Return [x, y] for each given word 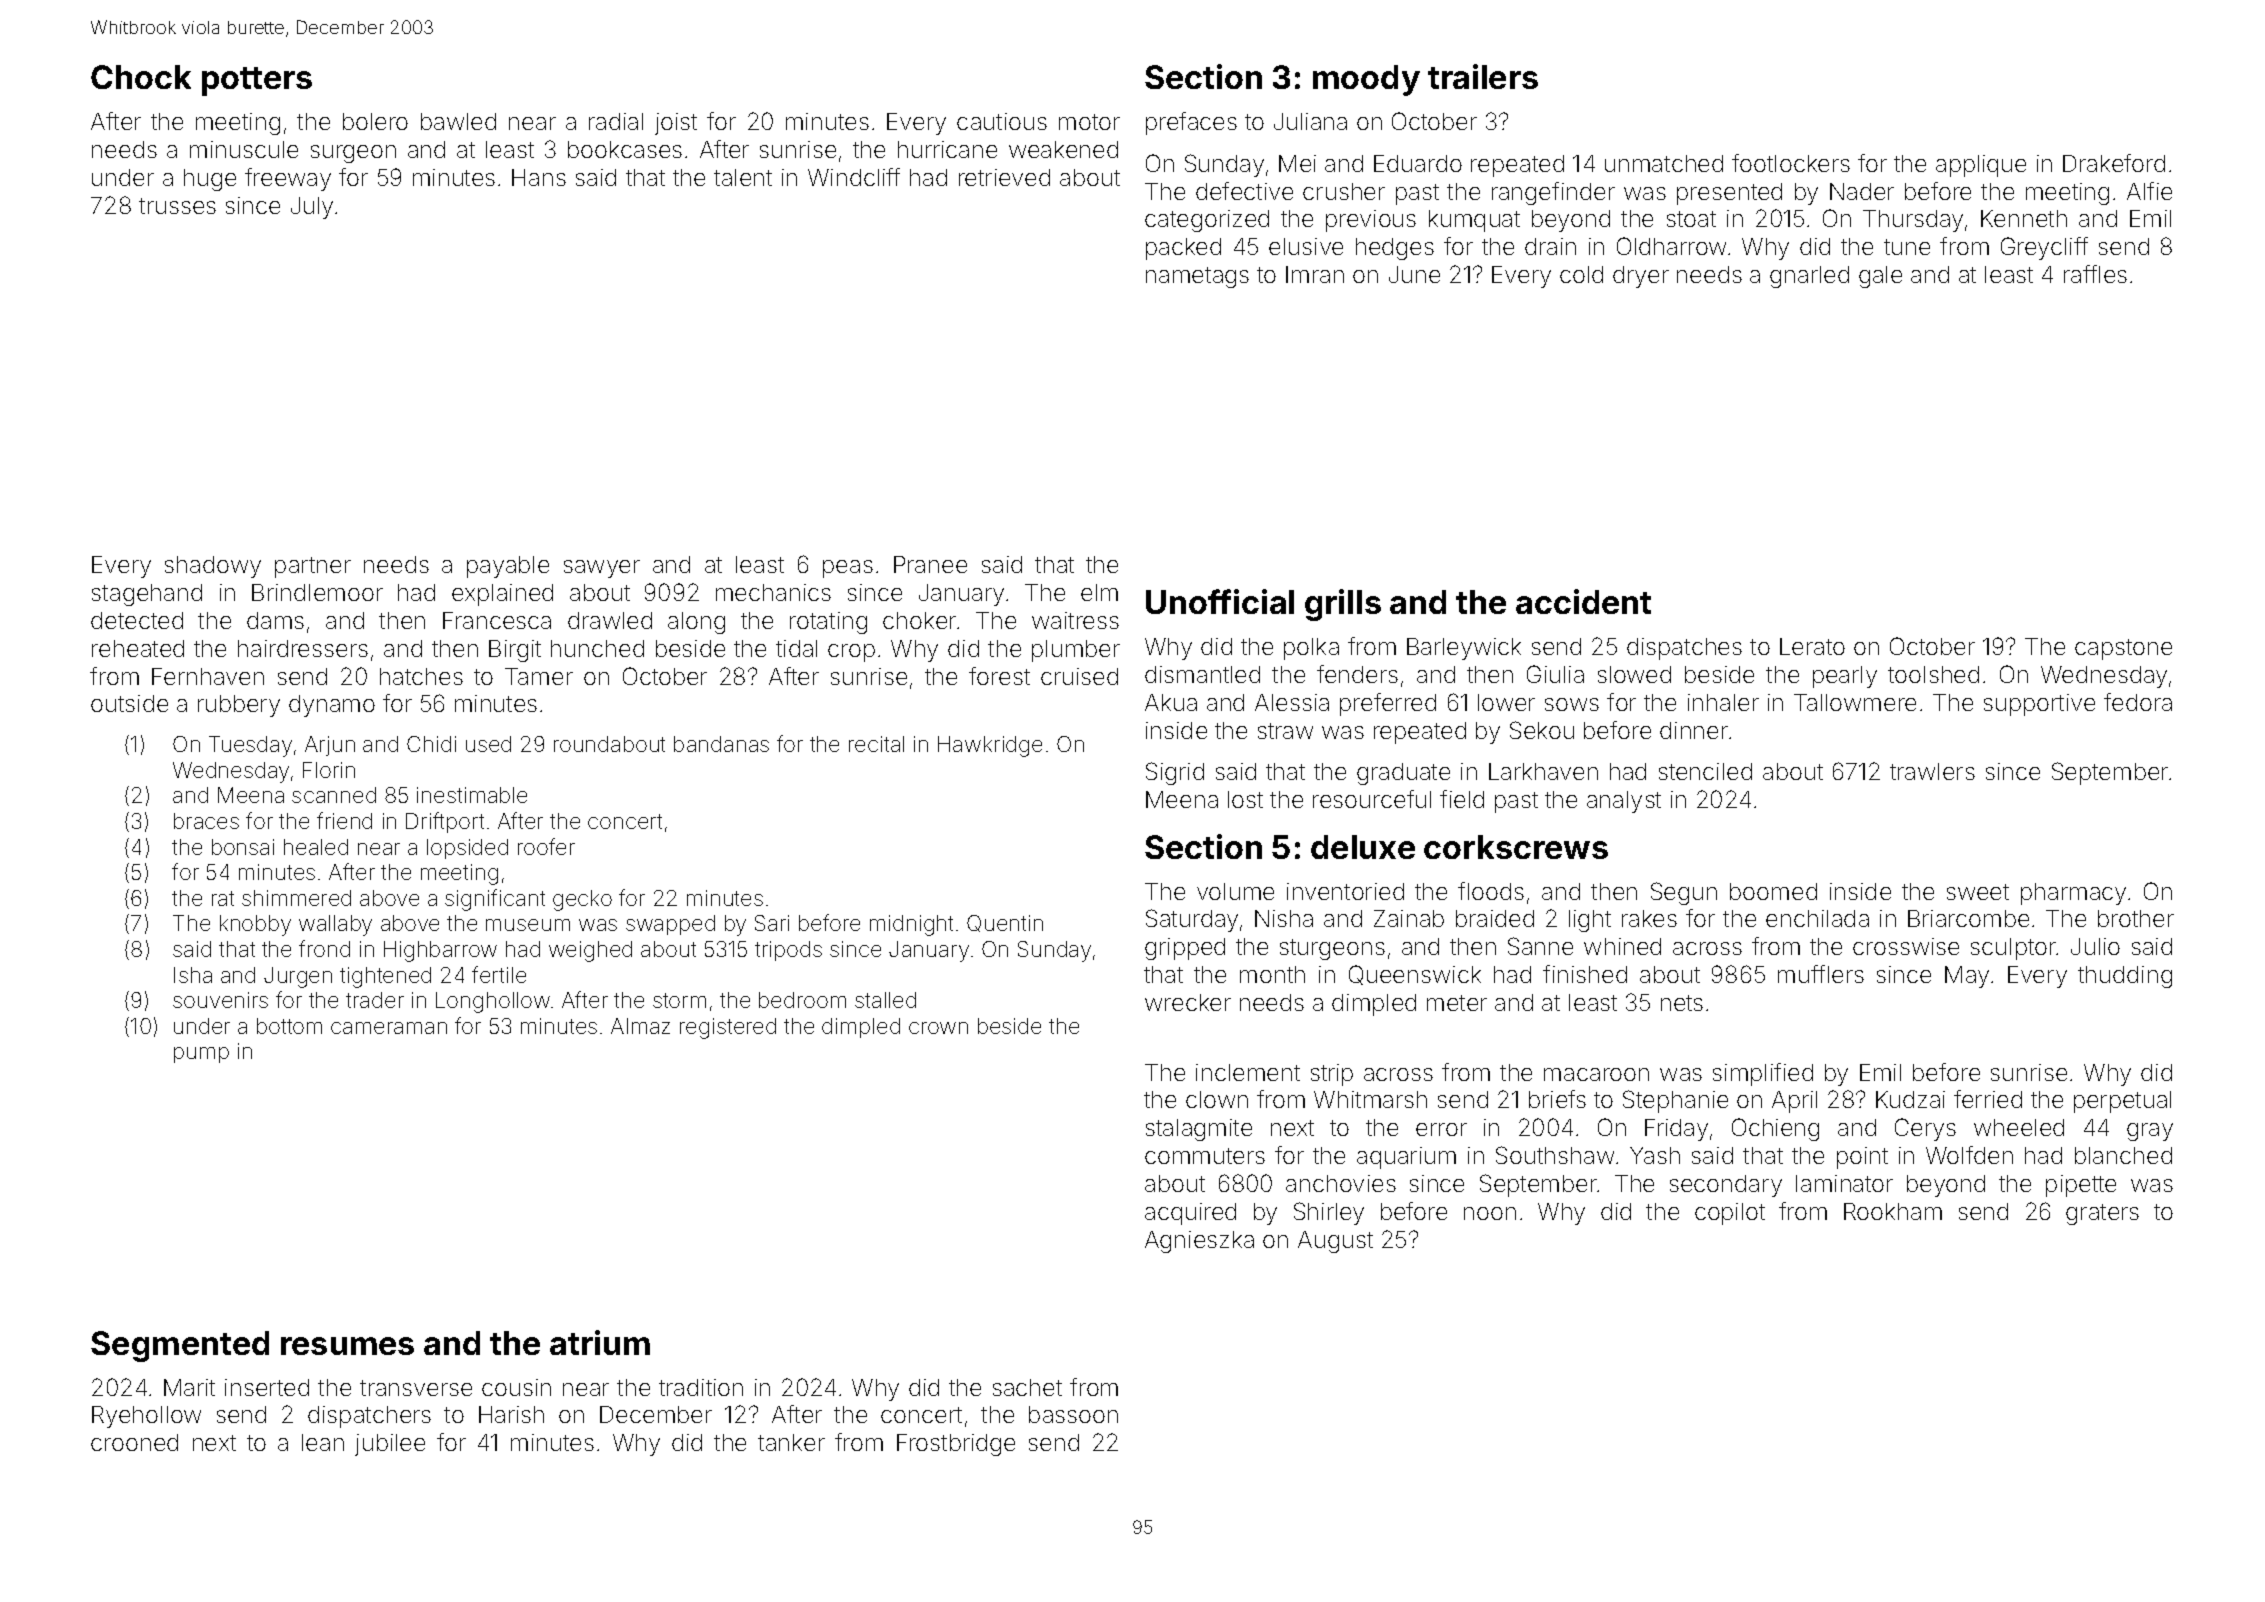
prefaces [1191, 123]
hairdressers [303, 648]
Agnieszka [1199, 1242]
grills [1343, 605]
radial [616, 121]
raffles [2095, 274]
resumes [347, 1346]
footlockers [1791, 163]
